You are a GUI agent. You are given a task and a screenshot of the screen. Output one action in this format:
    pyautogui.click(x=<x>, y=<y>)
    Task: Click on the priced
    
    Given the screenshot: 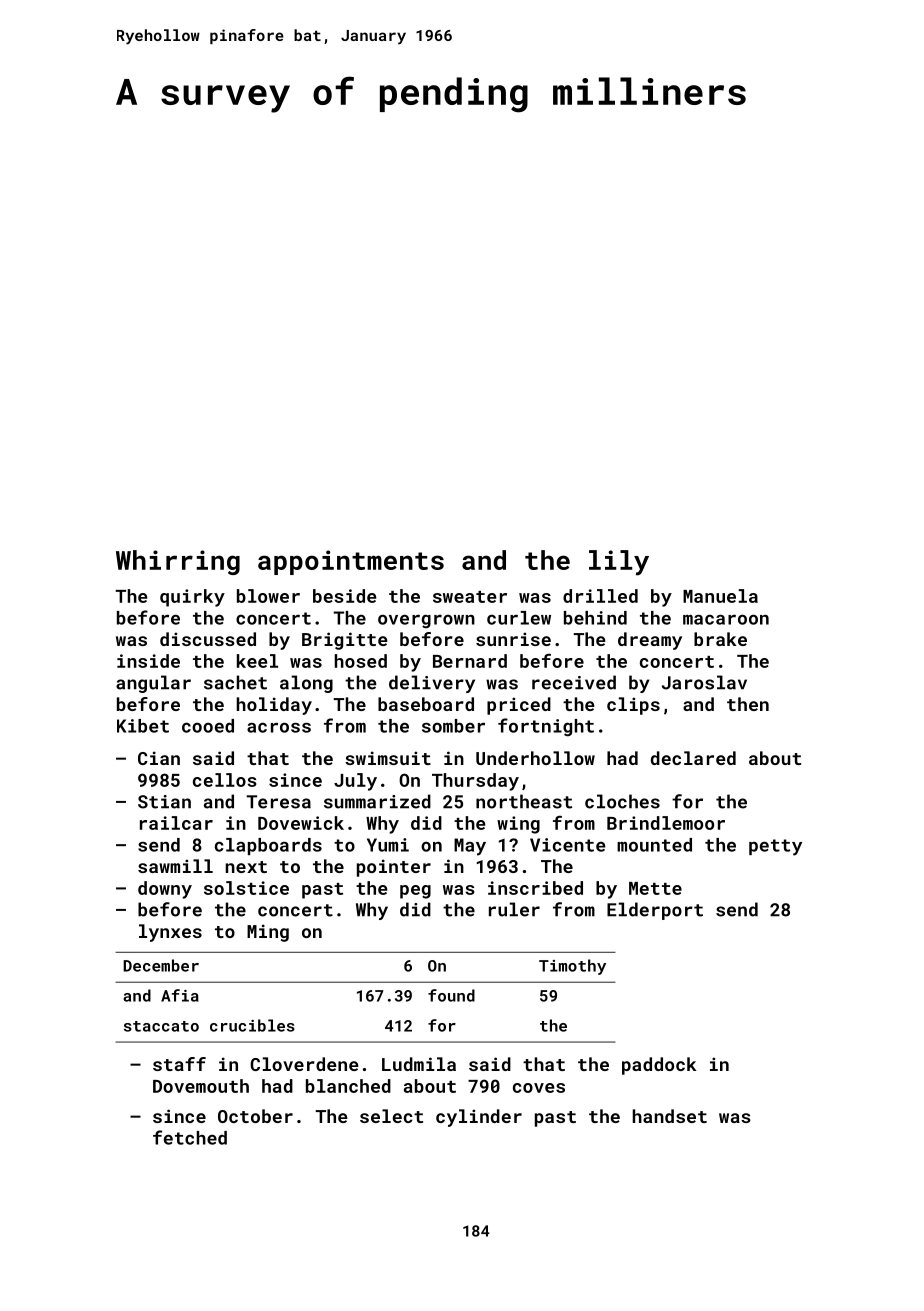 What is the action you would take?
    pyautogui.click(x=519, y=706)
